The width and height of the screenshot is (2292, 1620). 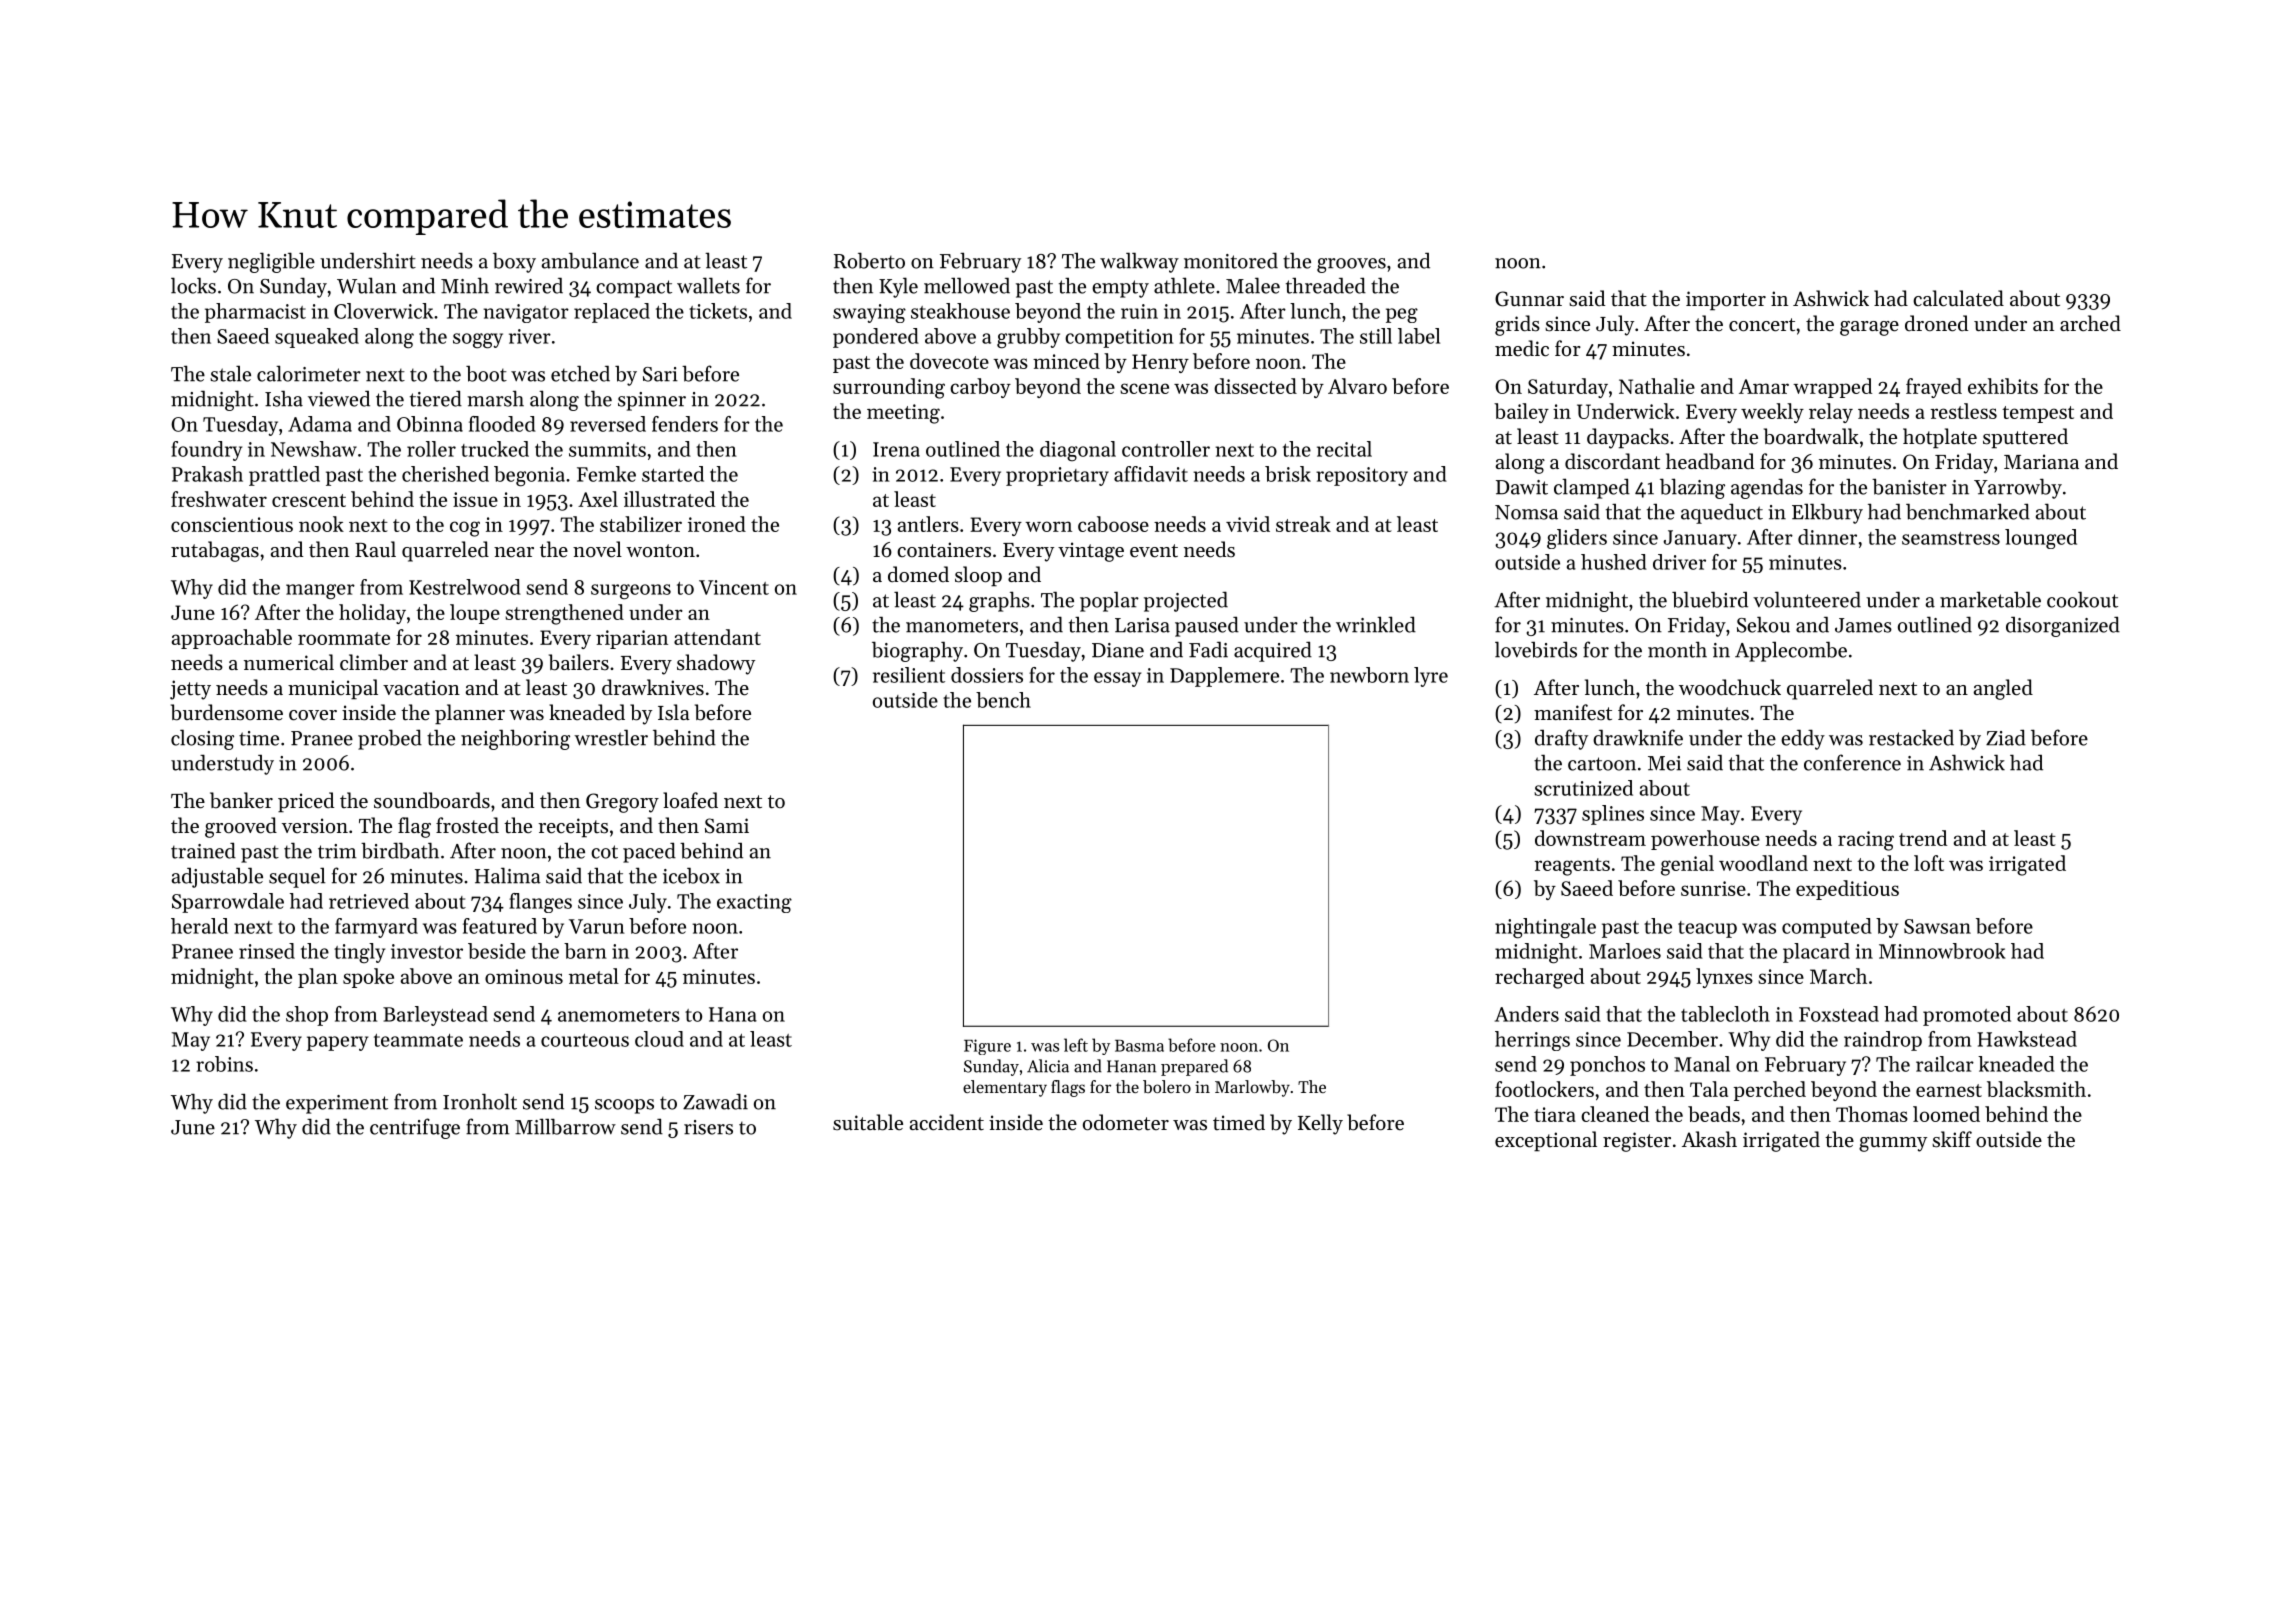 I want to click on calculated, so click(x=1958, y=298).
